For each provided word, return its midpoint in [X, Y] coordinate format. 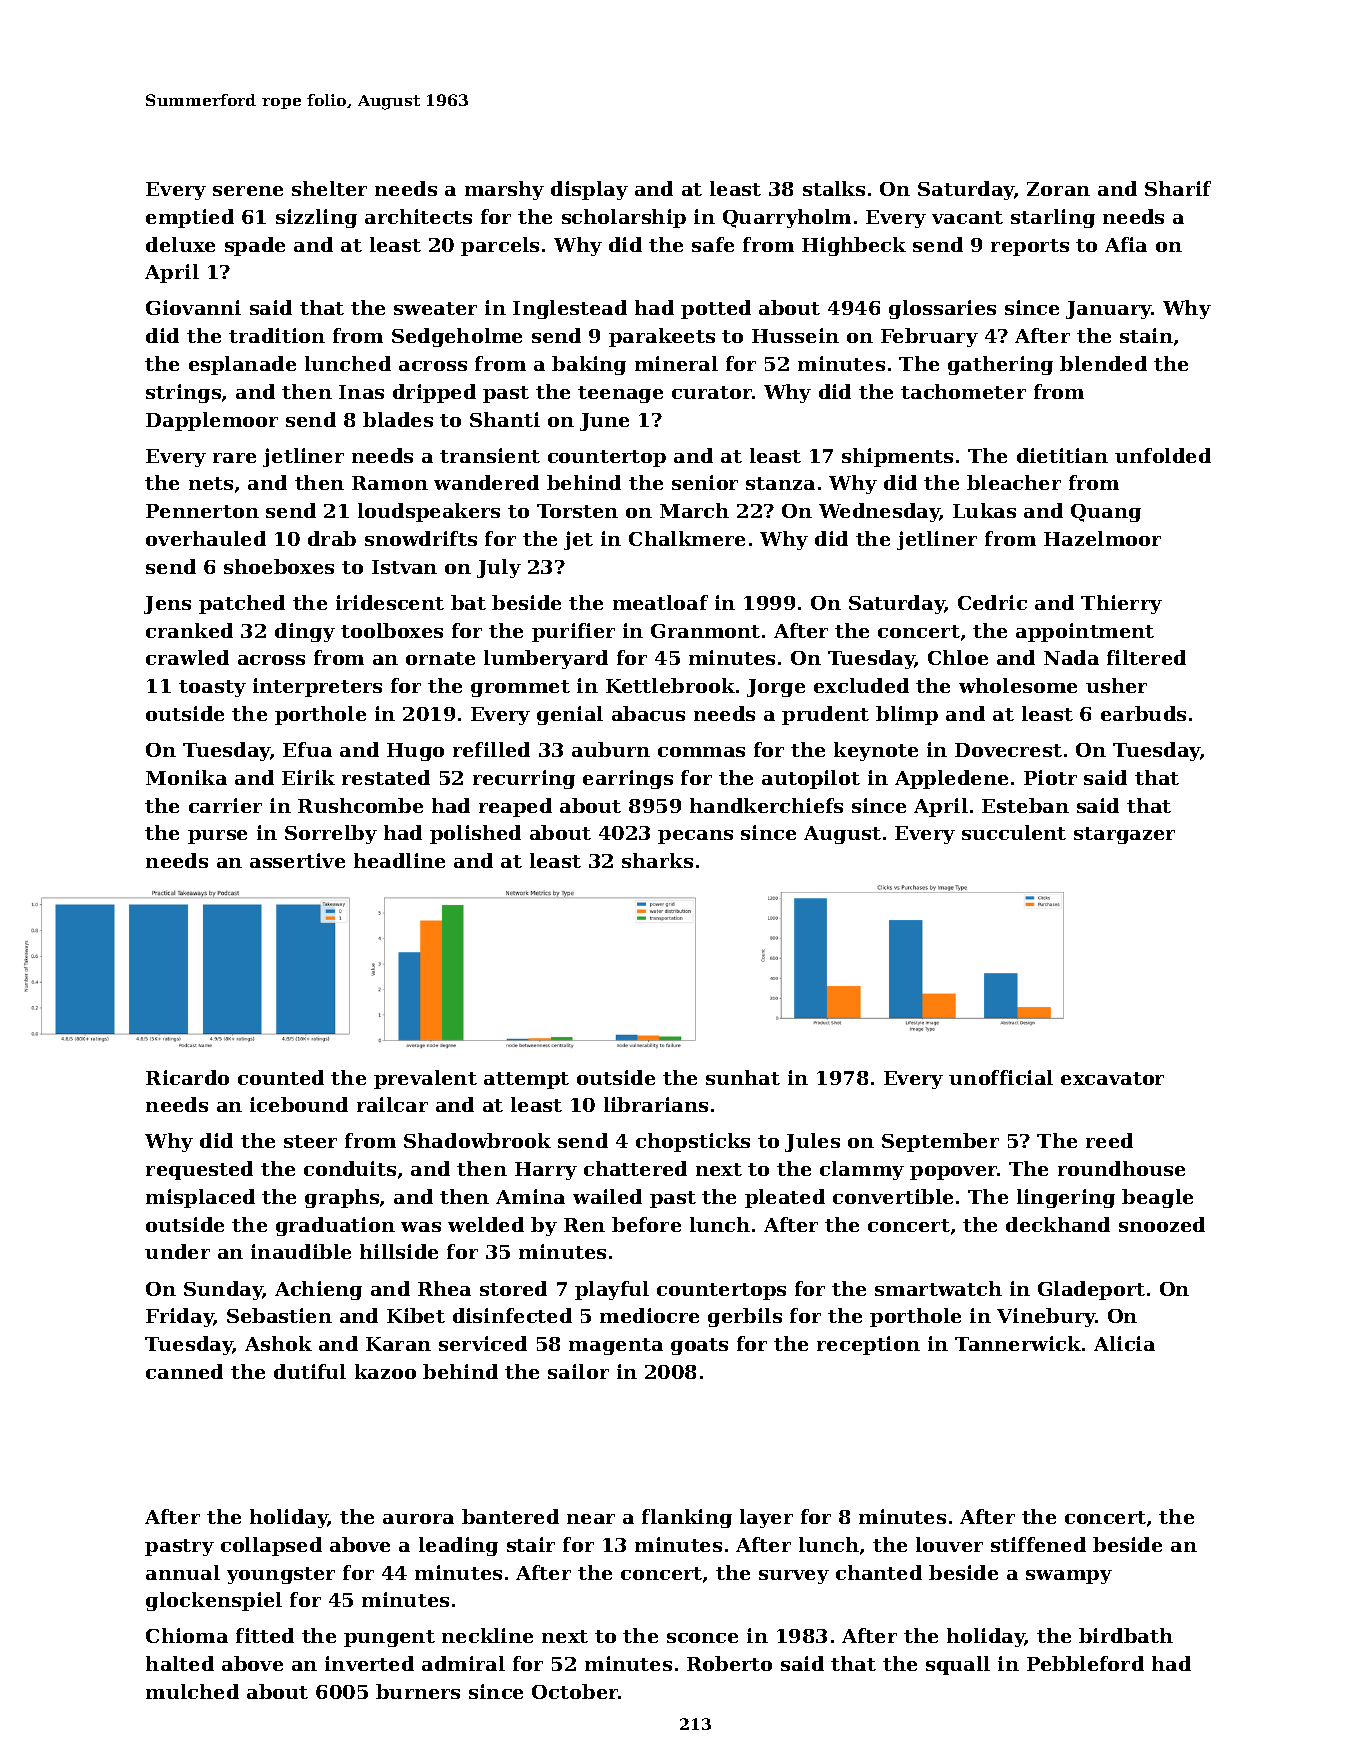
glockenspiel [214, 1601]
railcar [392, 1104]
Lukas [984, 510]
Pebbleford [1085, 1663]
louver [949, 1544]
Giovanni [193, 307]
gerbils [745, 1317]
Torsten [577, 511]
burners [418, 1691]
